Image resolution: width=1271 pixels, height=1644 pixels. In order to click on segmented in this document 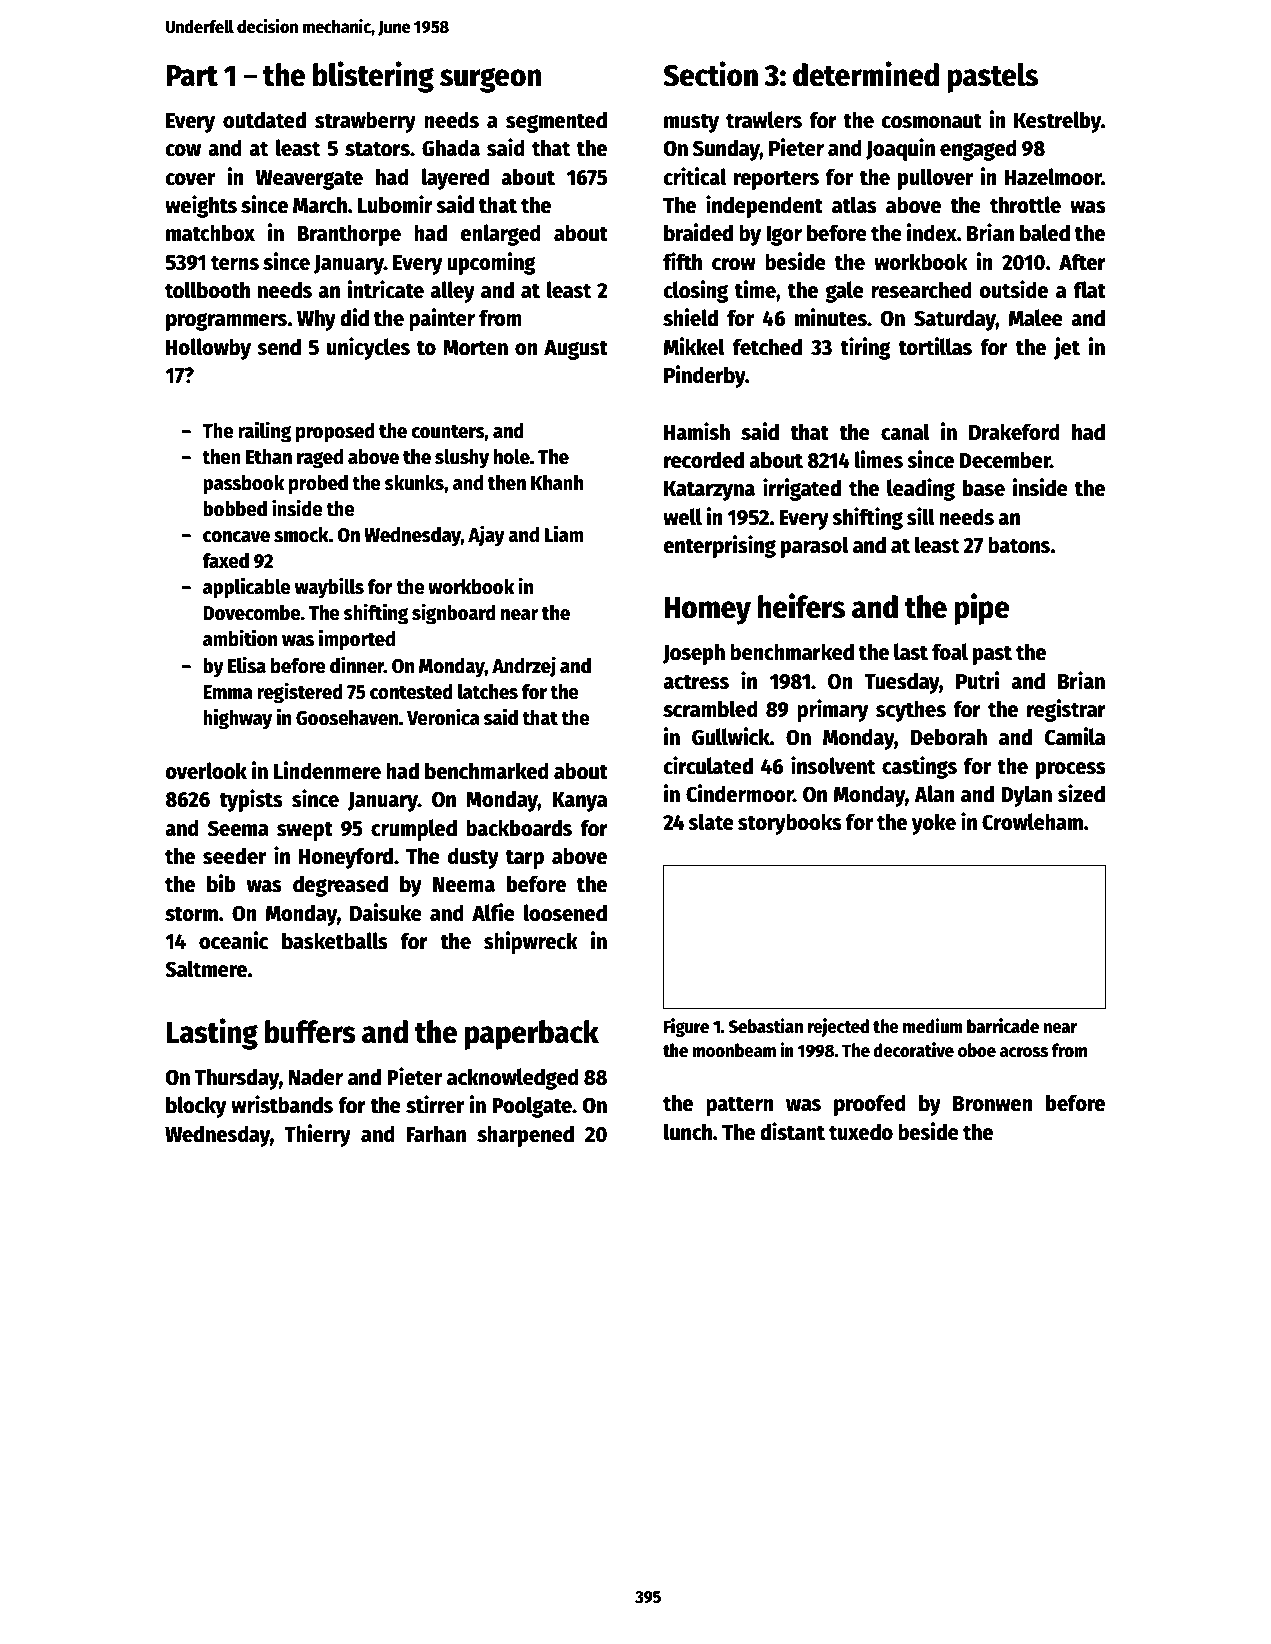, I will do `click(556, 122)`.
